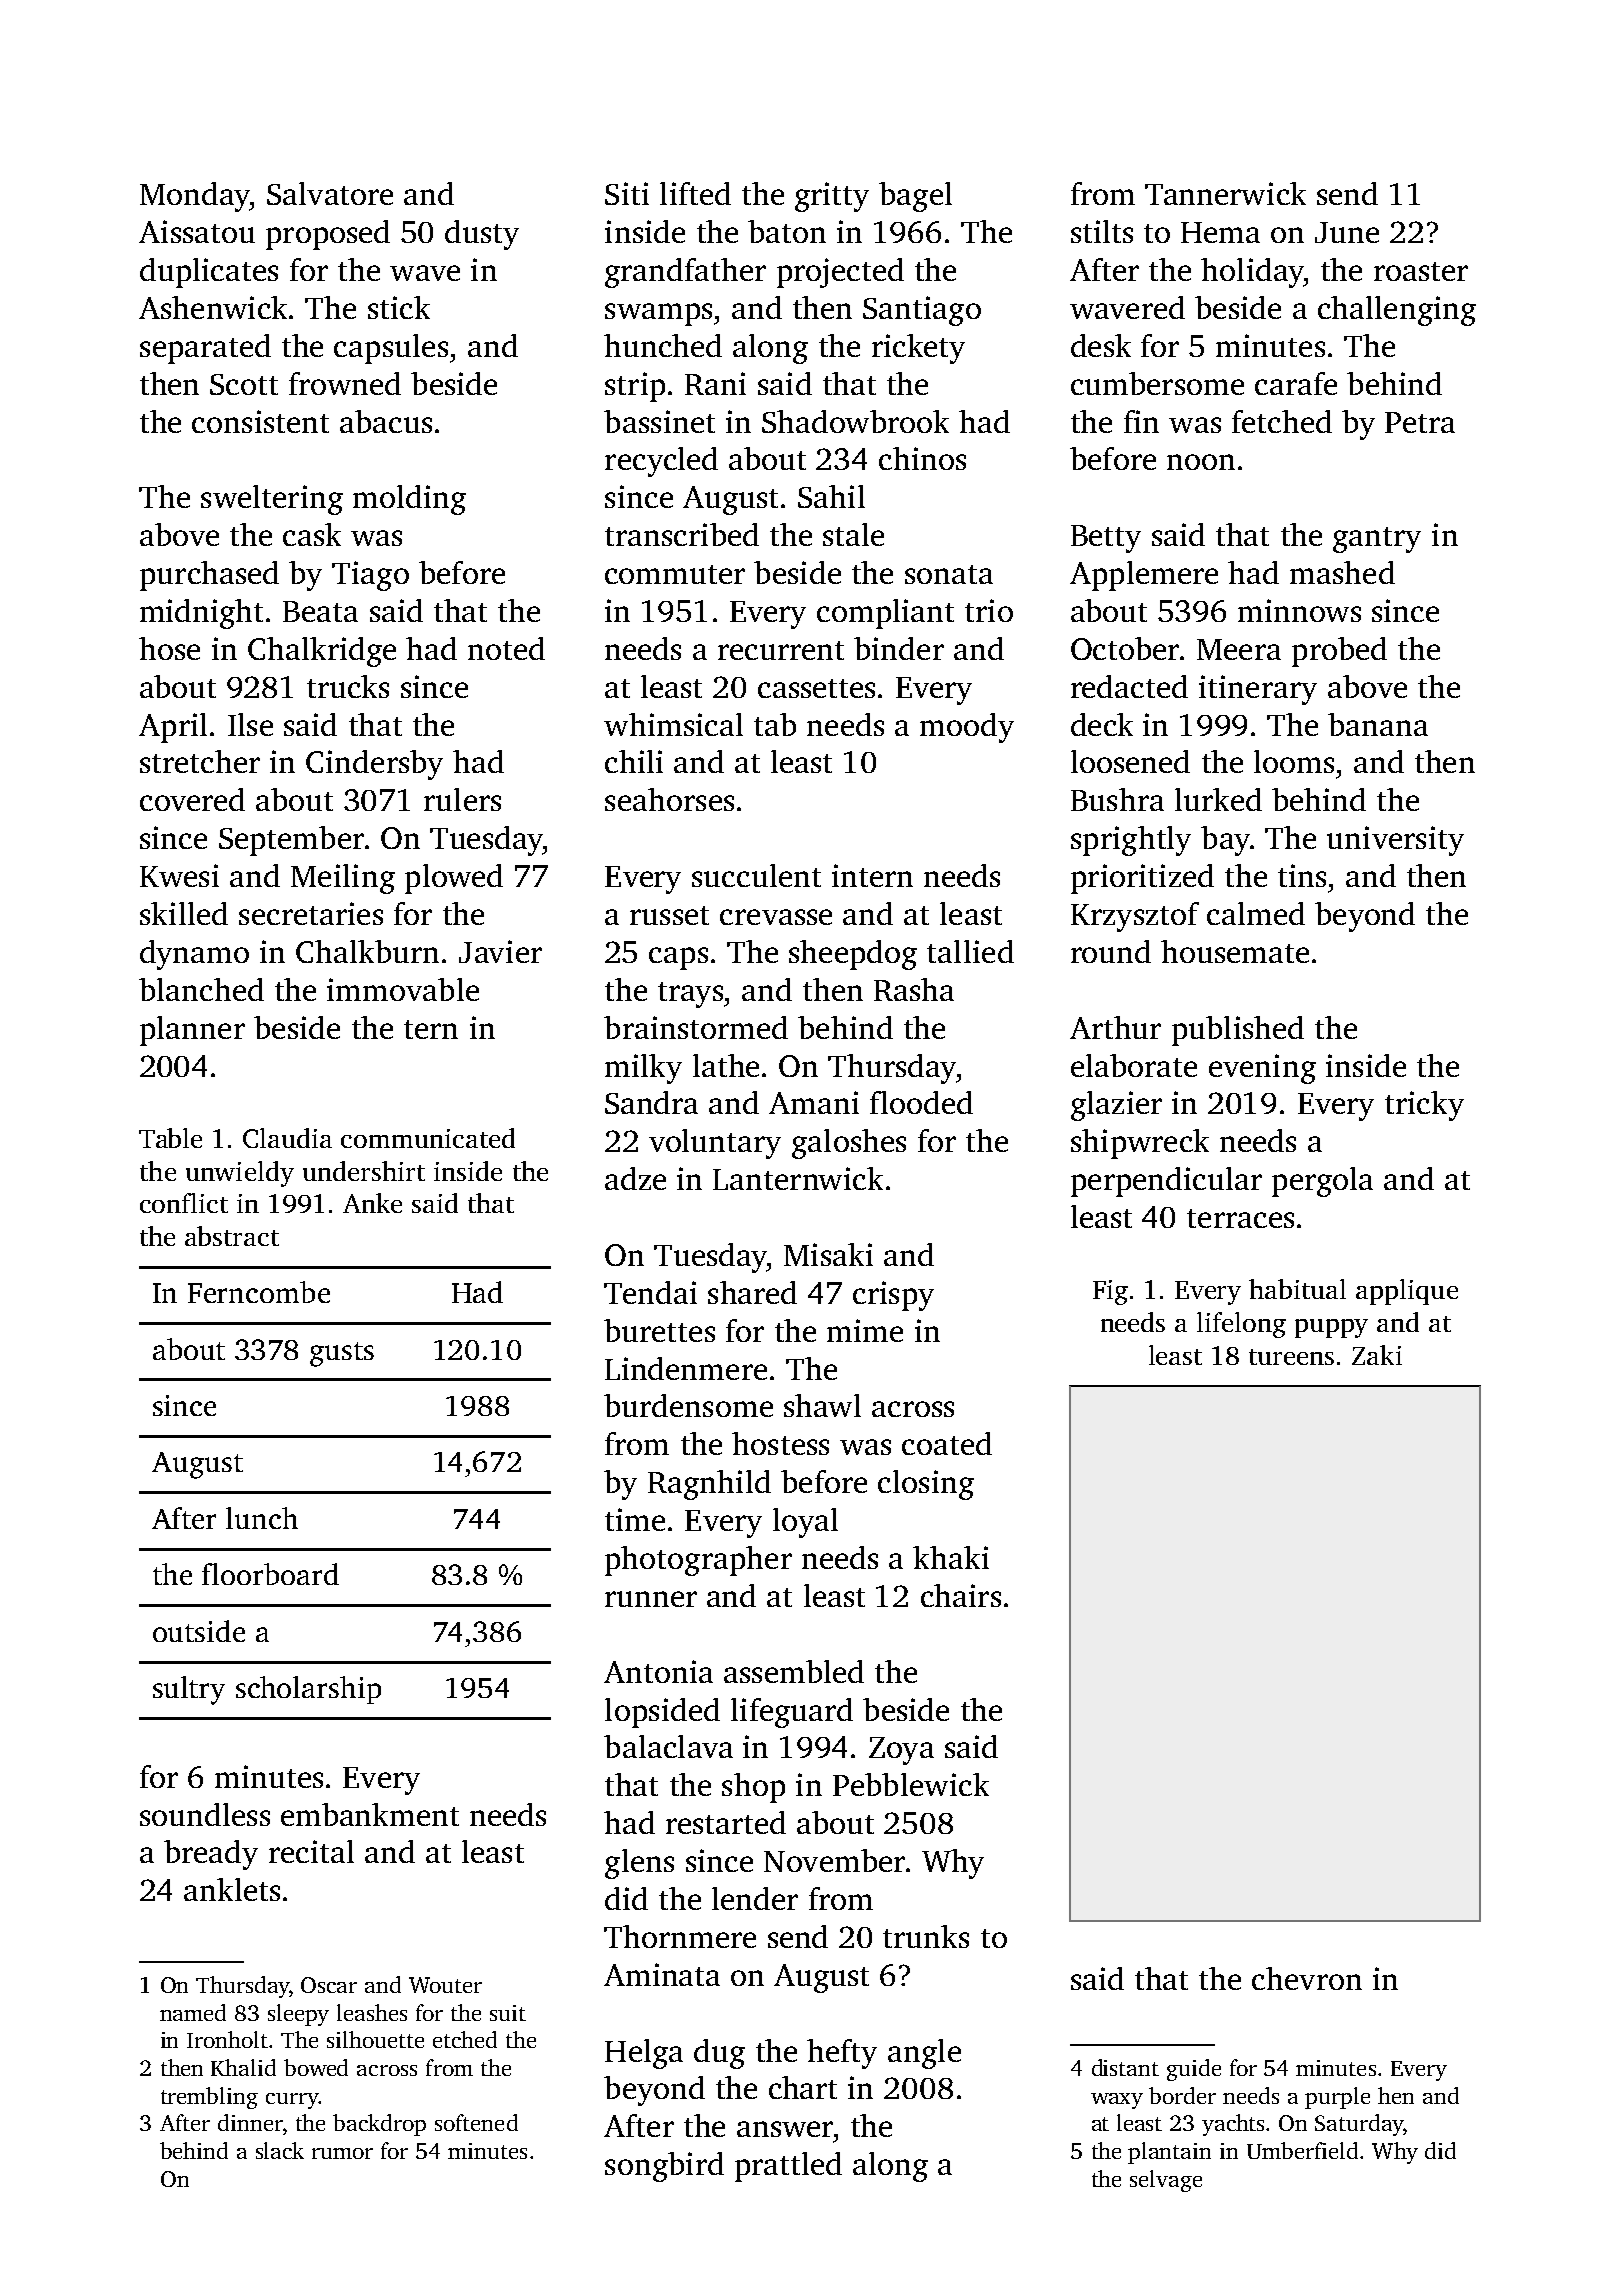  I want to click on planner, so click(192, 1031).
